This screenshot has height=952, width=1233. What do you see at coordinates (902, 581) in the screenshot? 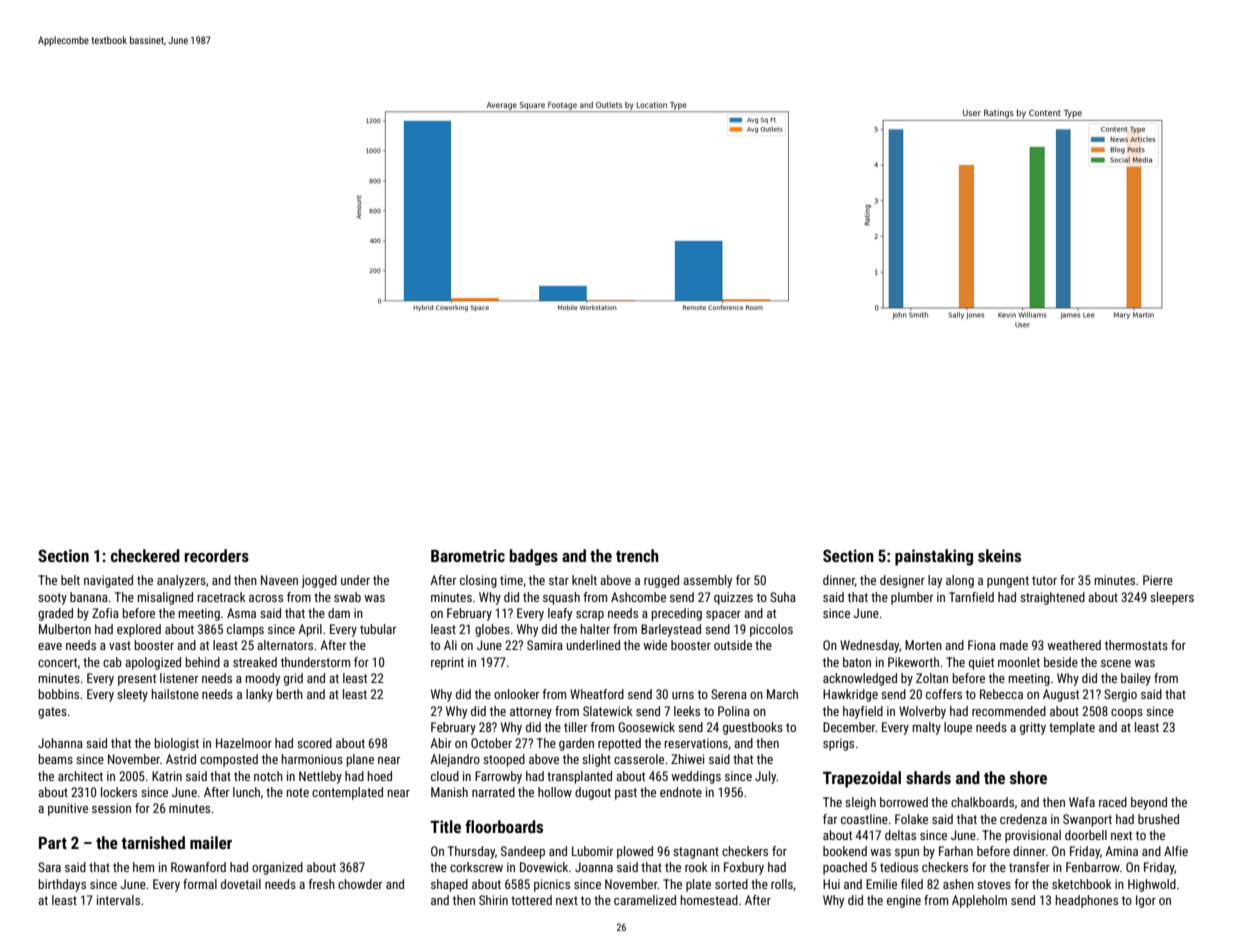
I see `designer` at bounding box center [902, 581].
